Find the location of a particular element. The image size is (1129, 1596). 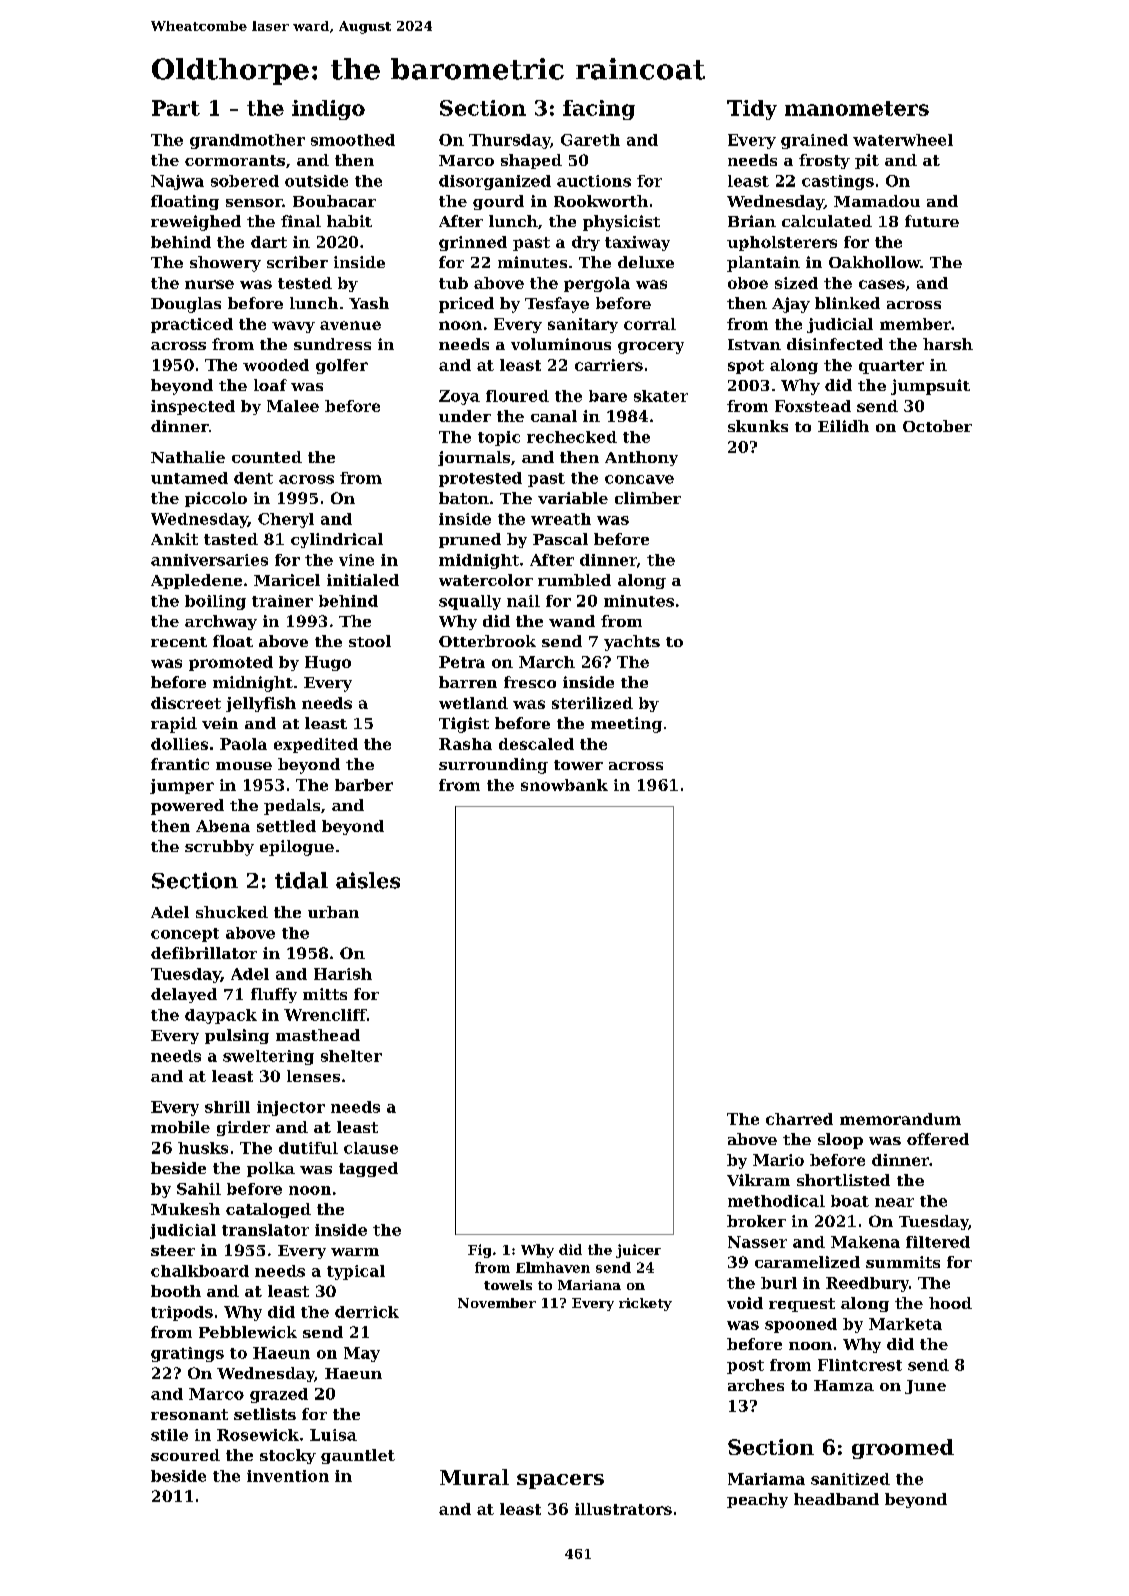

manometers is located at coordinates (857, 108).
